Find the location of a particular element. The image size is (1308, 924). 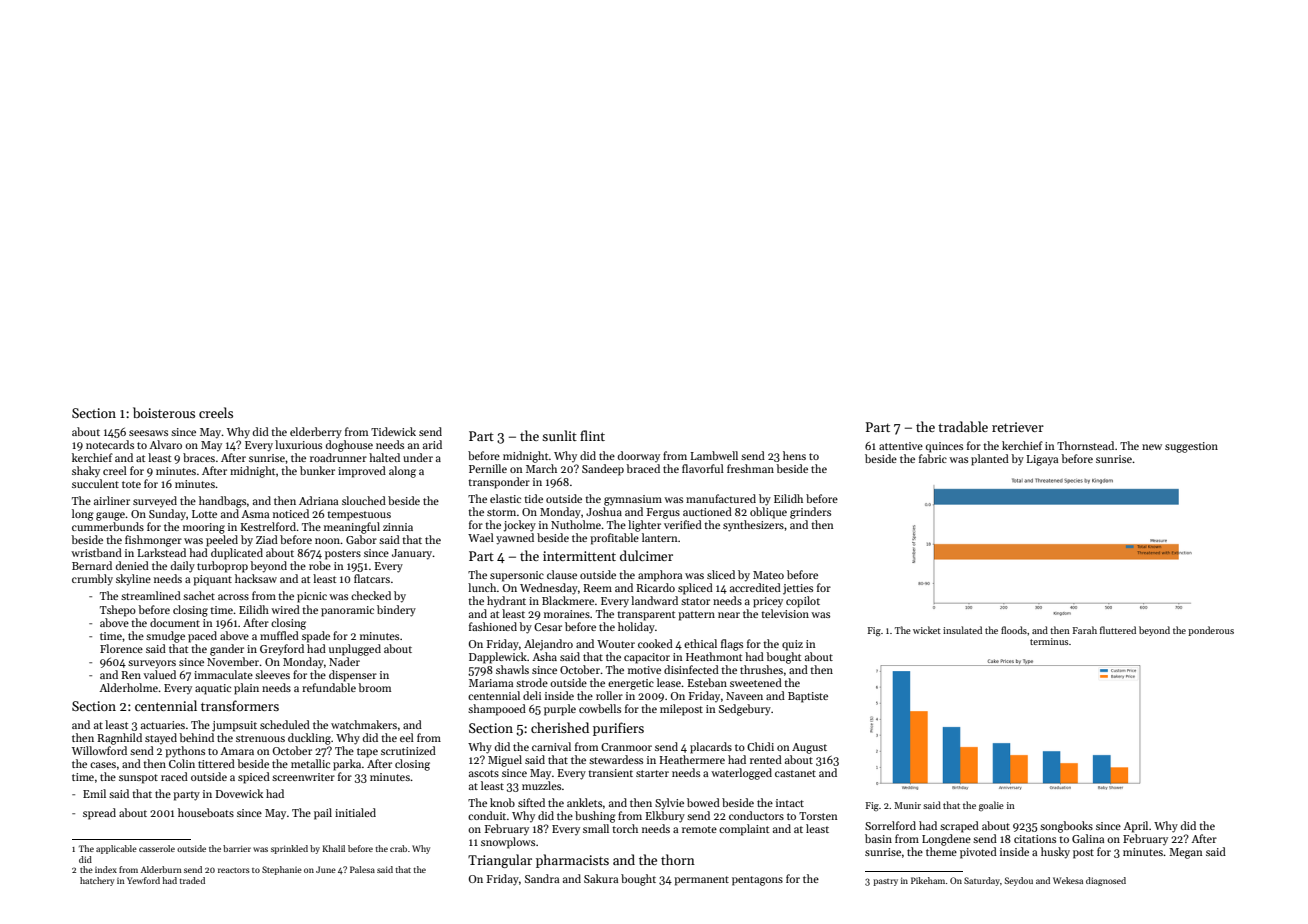

castanet is located at coordinates (795, 773).
